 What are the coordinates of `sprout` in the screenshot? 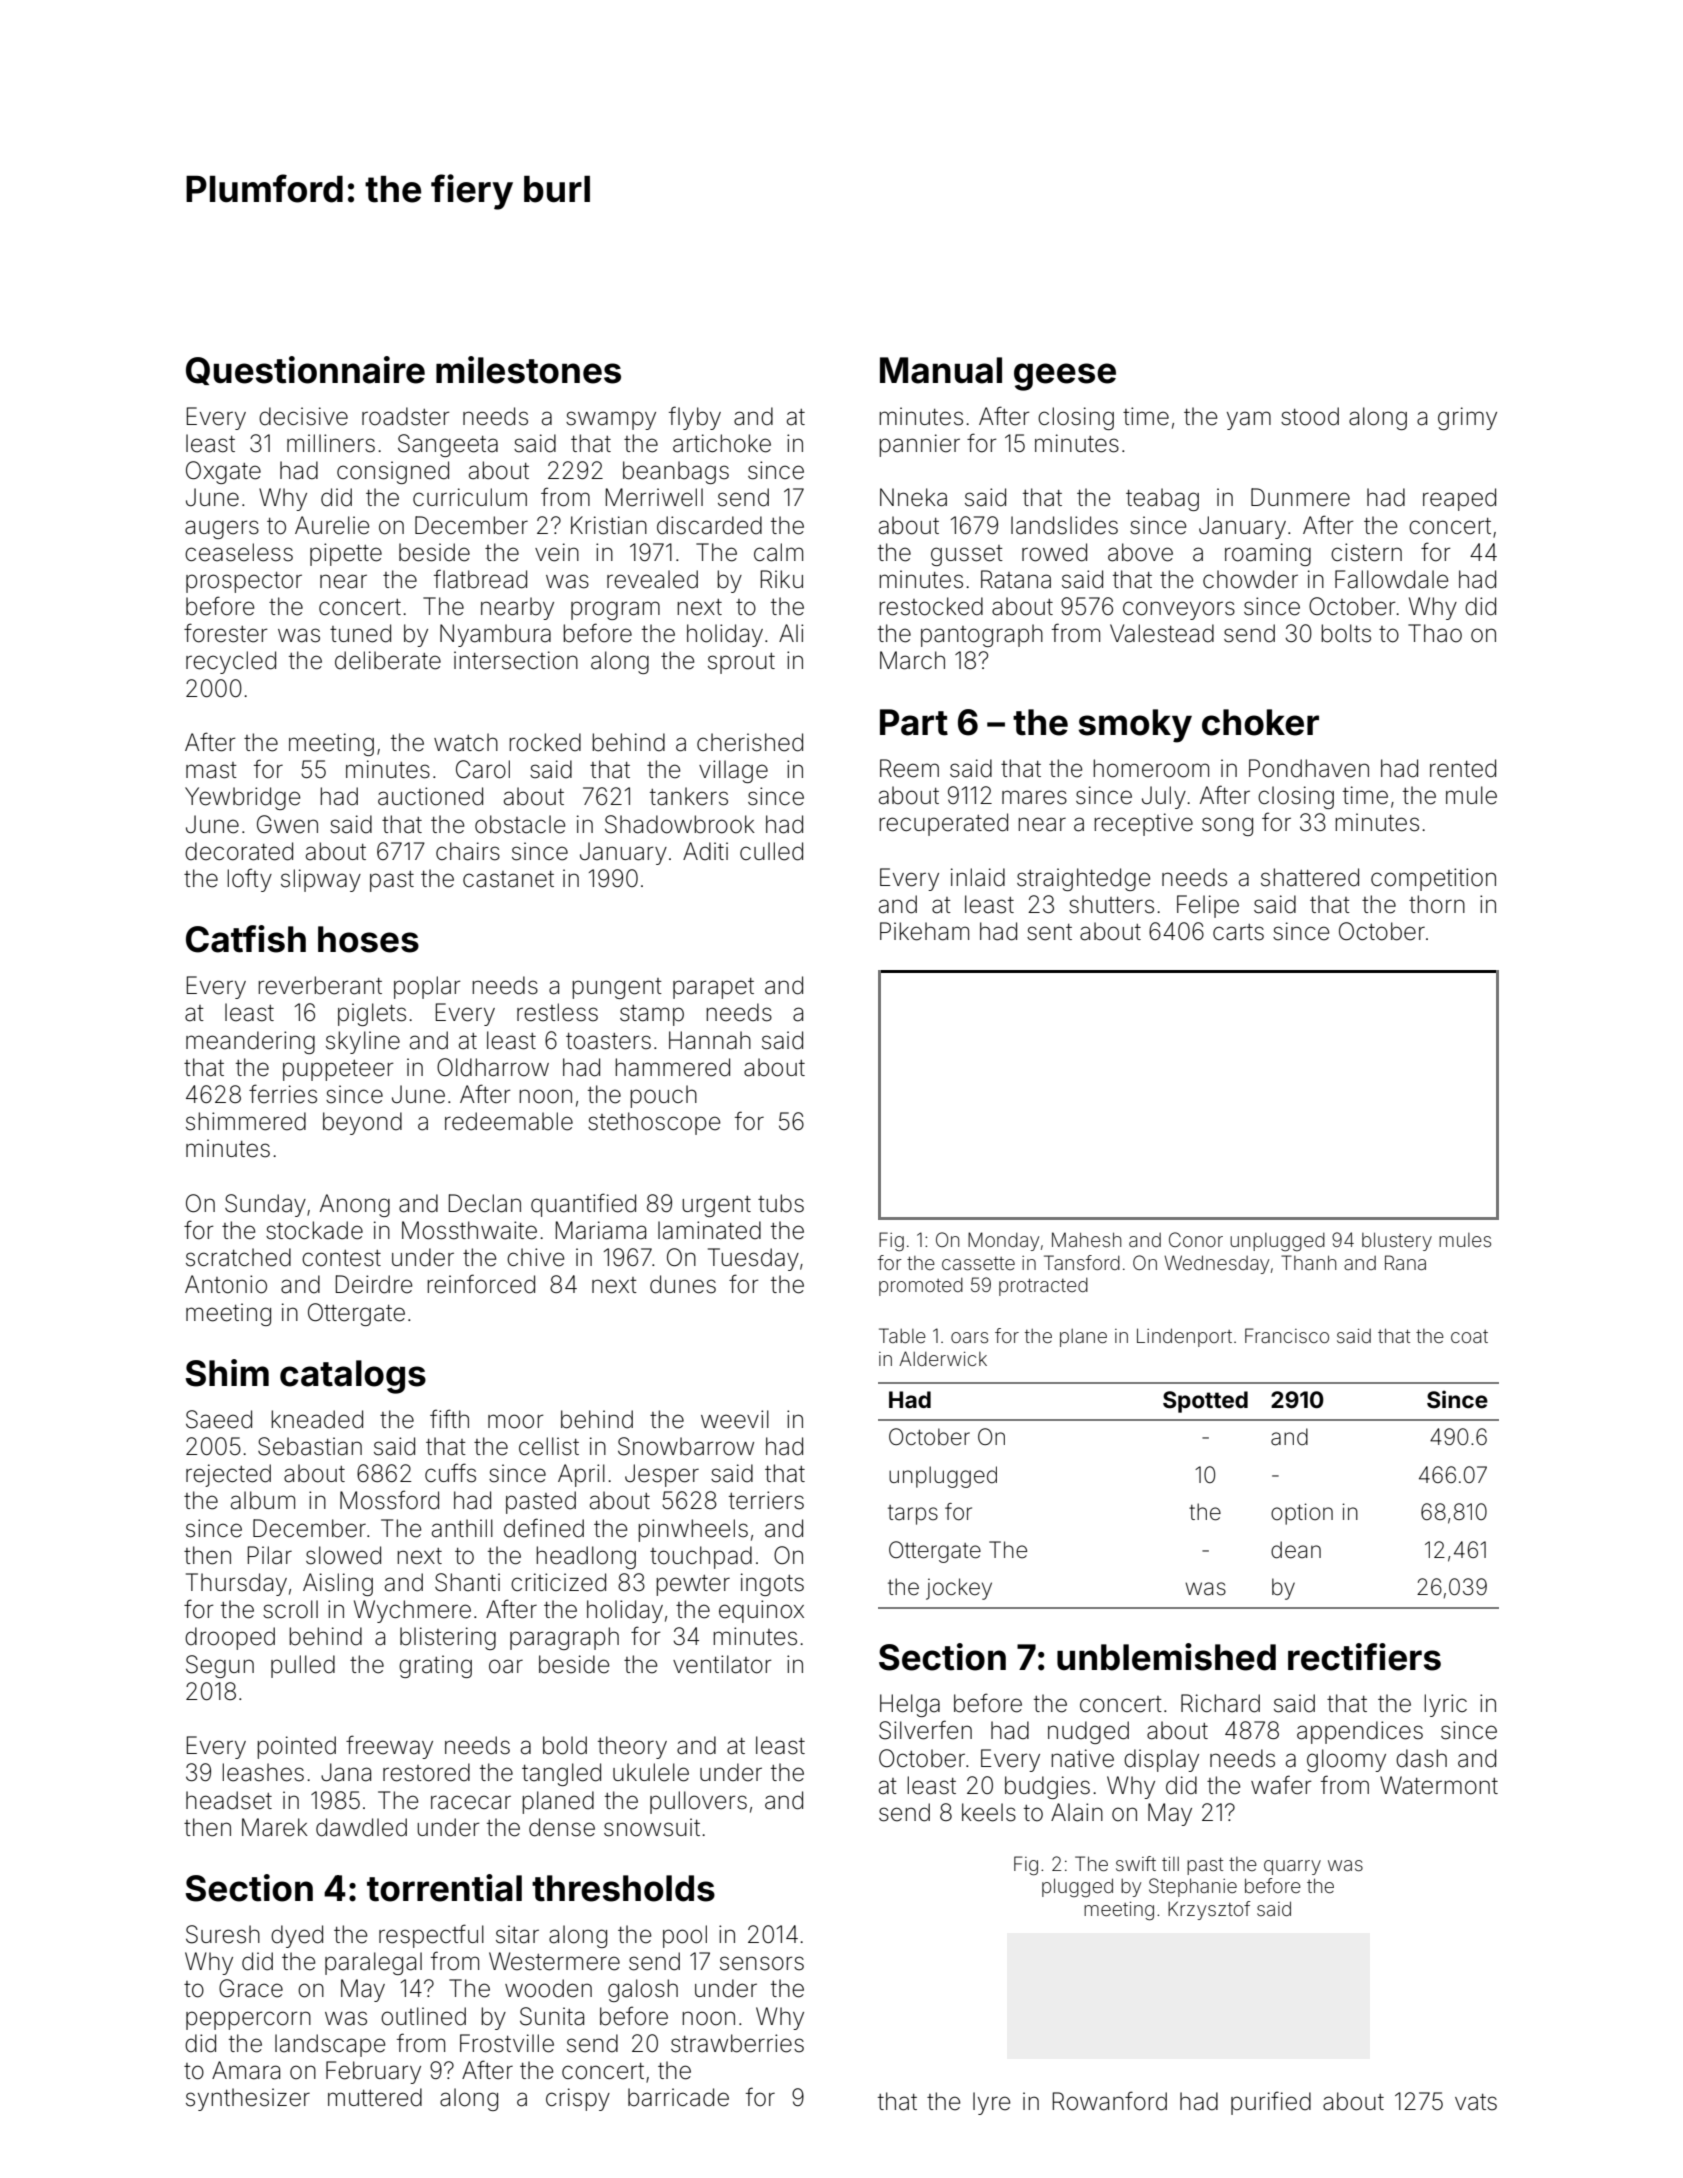 It's located at (741, 663).
